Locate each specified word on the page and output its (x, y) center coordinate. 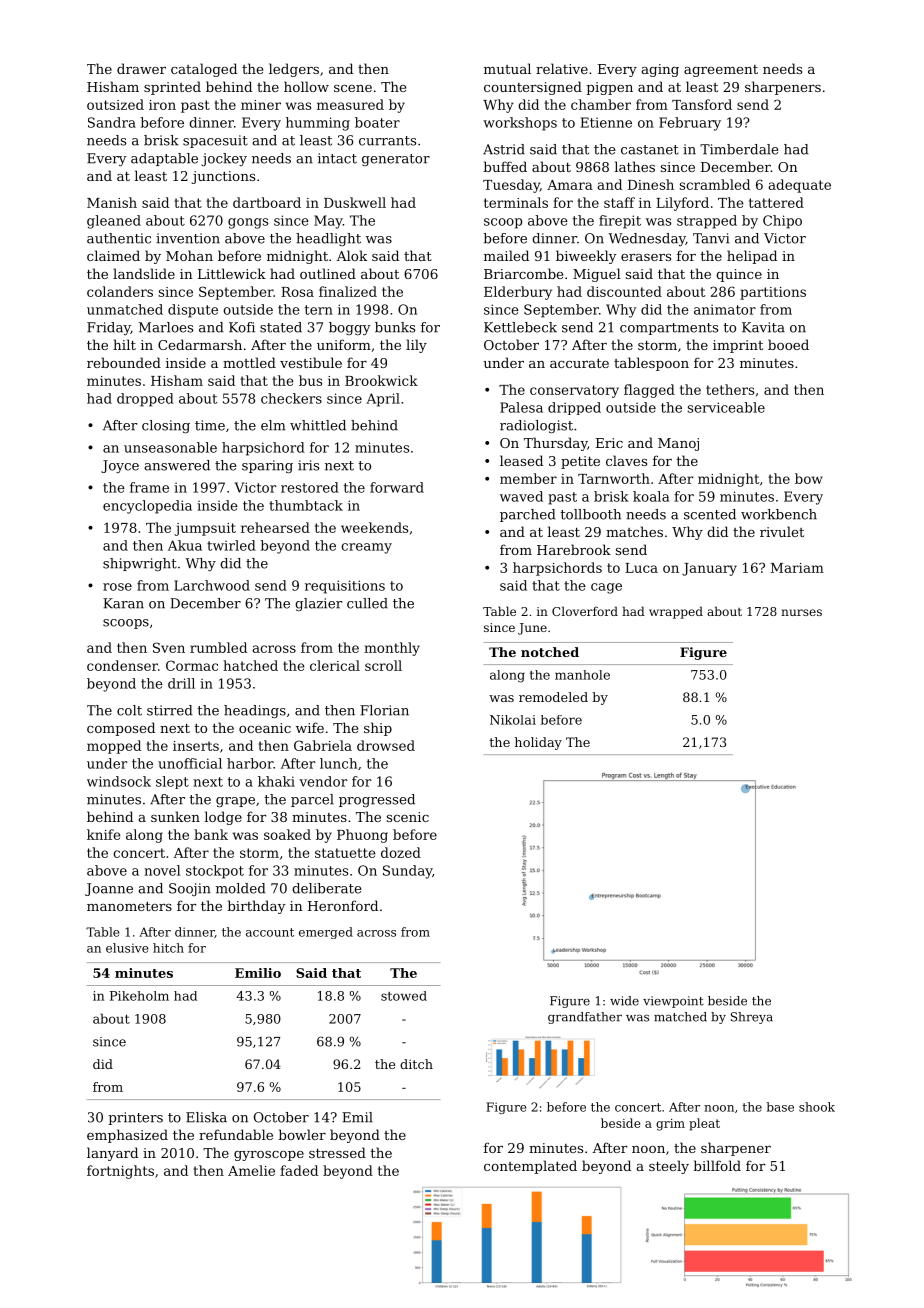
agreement (721, 71)
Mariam (797, 568)
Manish (112, 202)
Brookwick (381, 380)
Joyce (120, 466)
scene (353, 88)
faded (299, 1170)
